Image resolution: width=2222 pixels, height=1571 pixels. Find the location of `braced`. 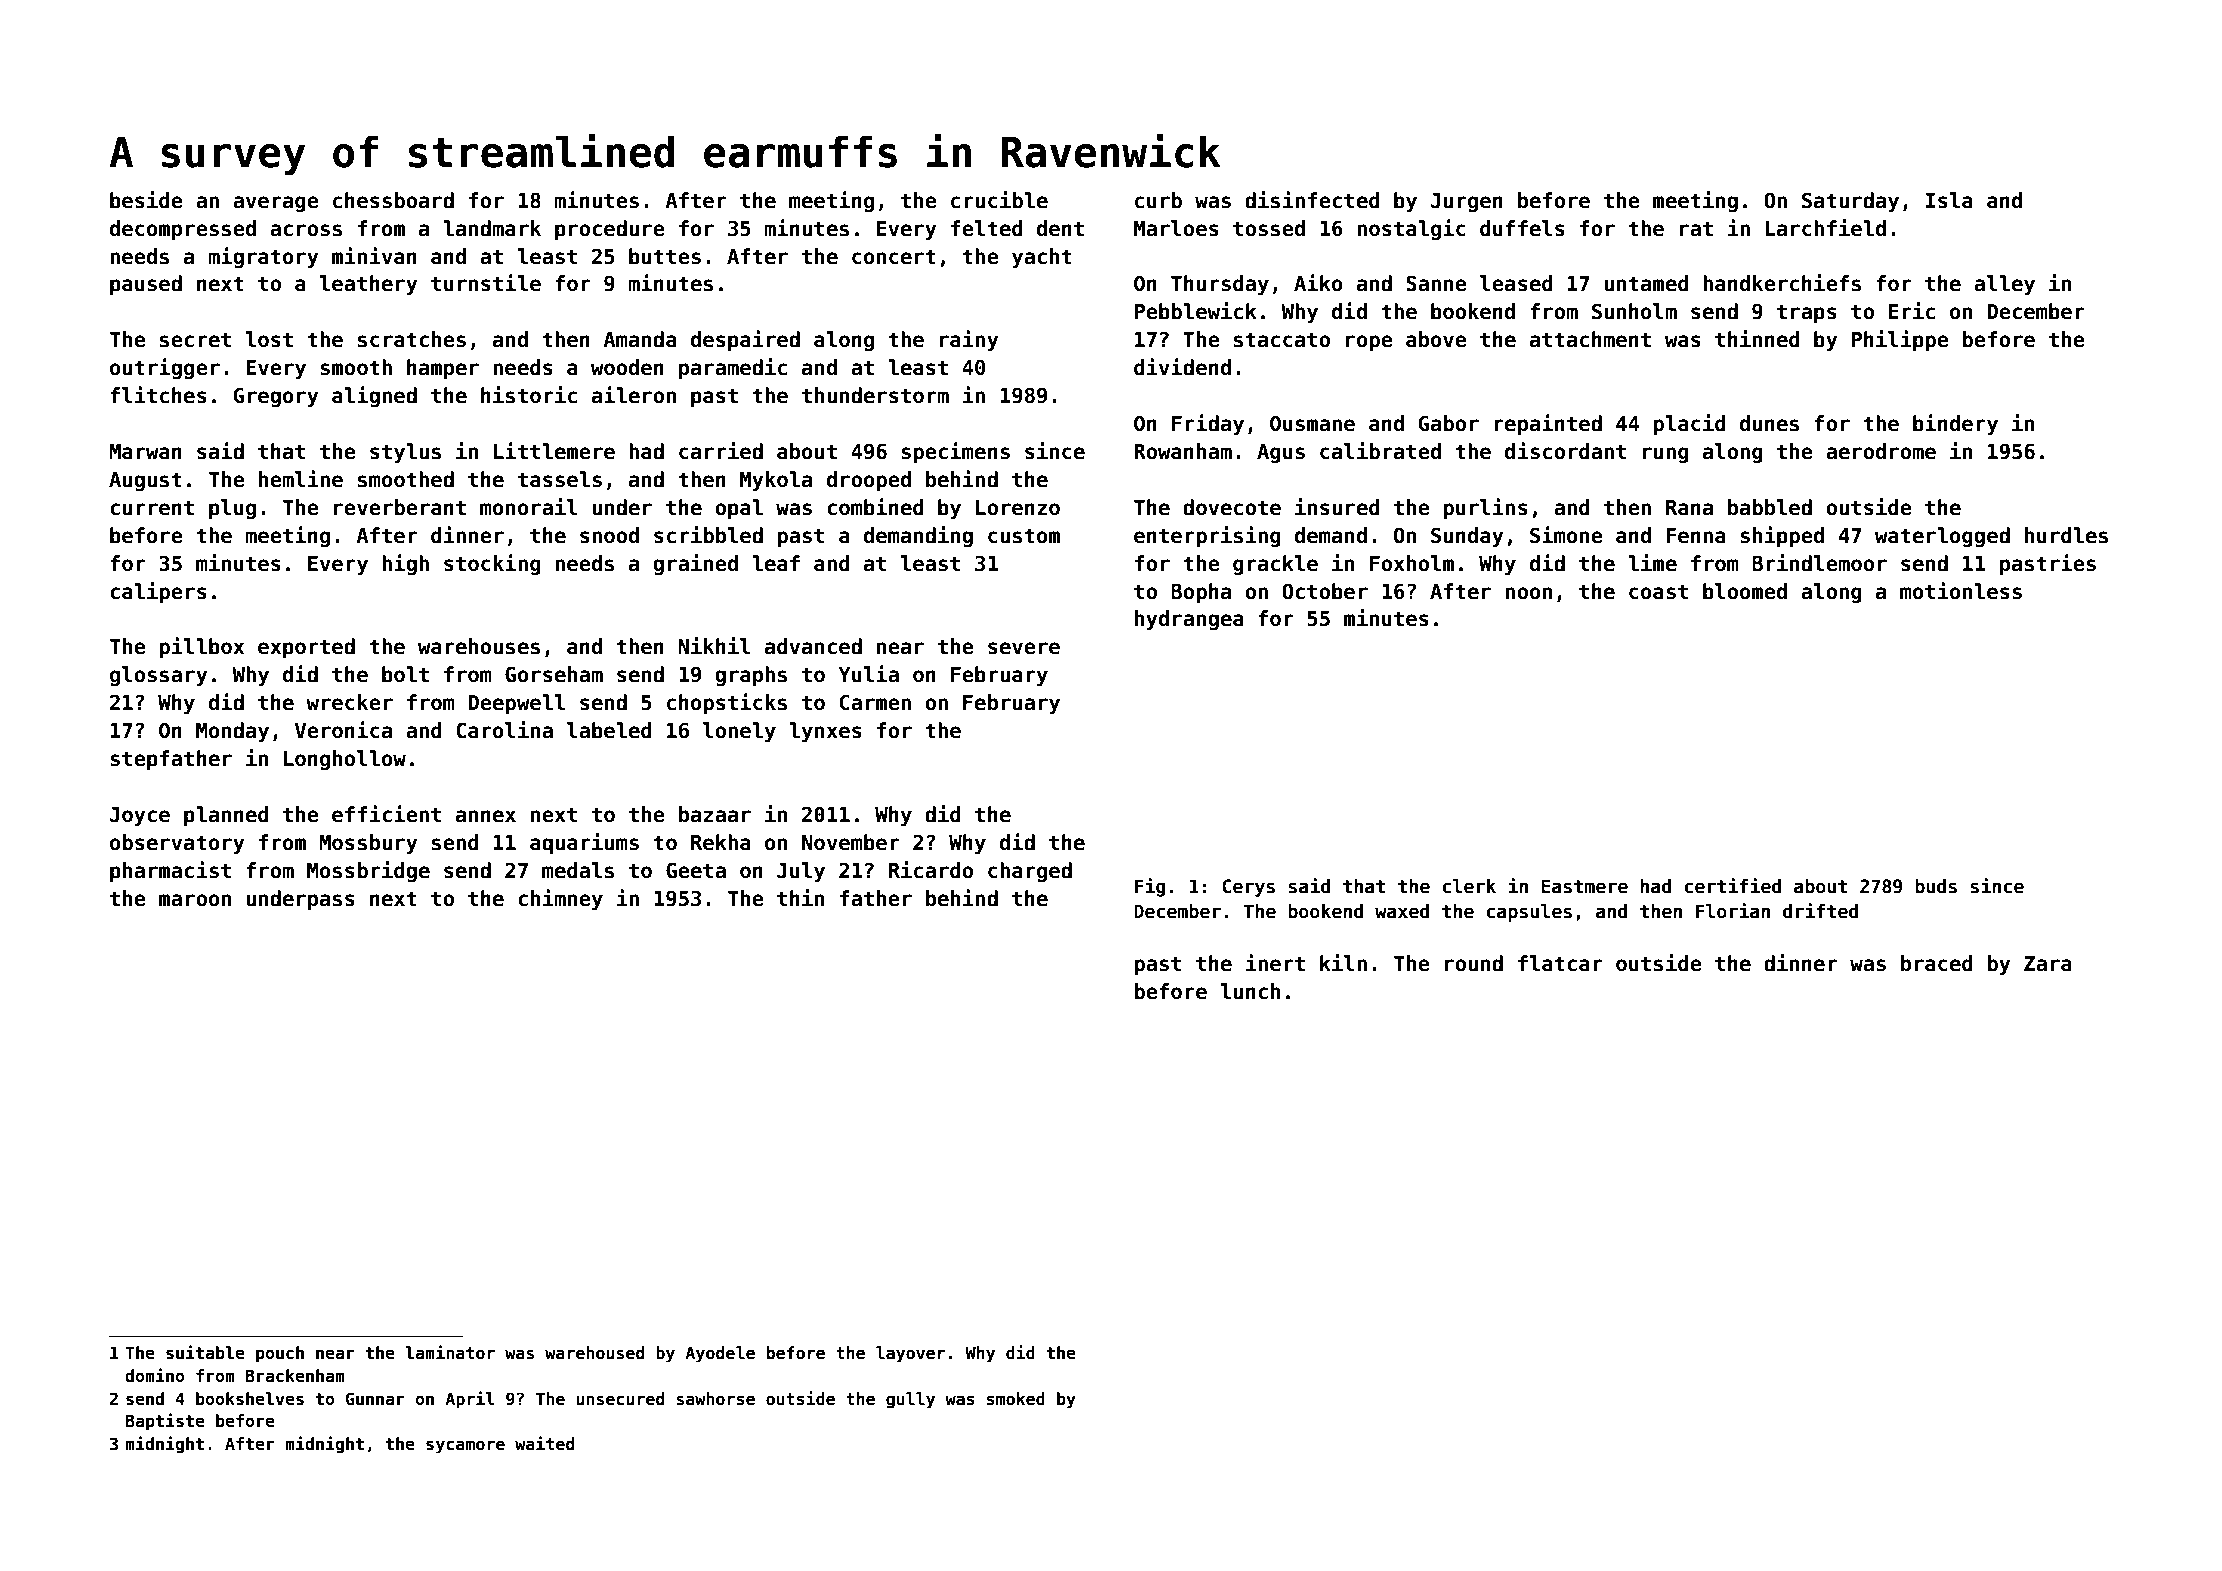

braced is located at coordinates (1937, 963).
